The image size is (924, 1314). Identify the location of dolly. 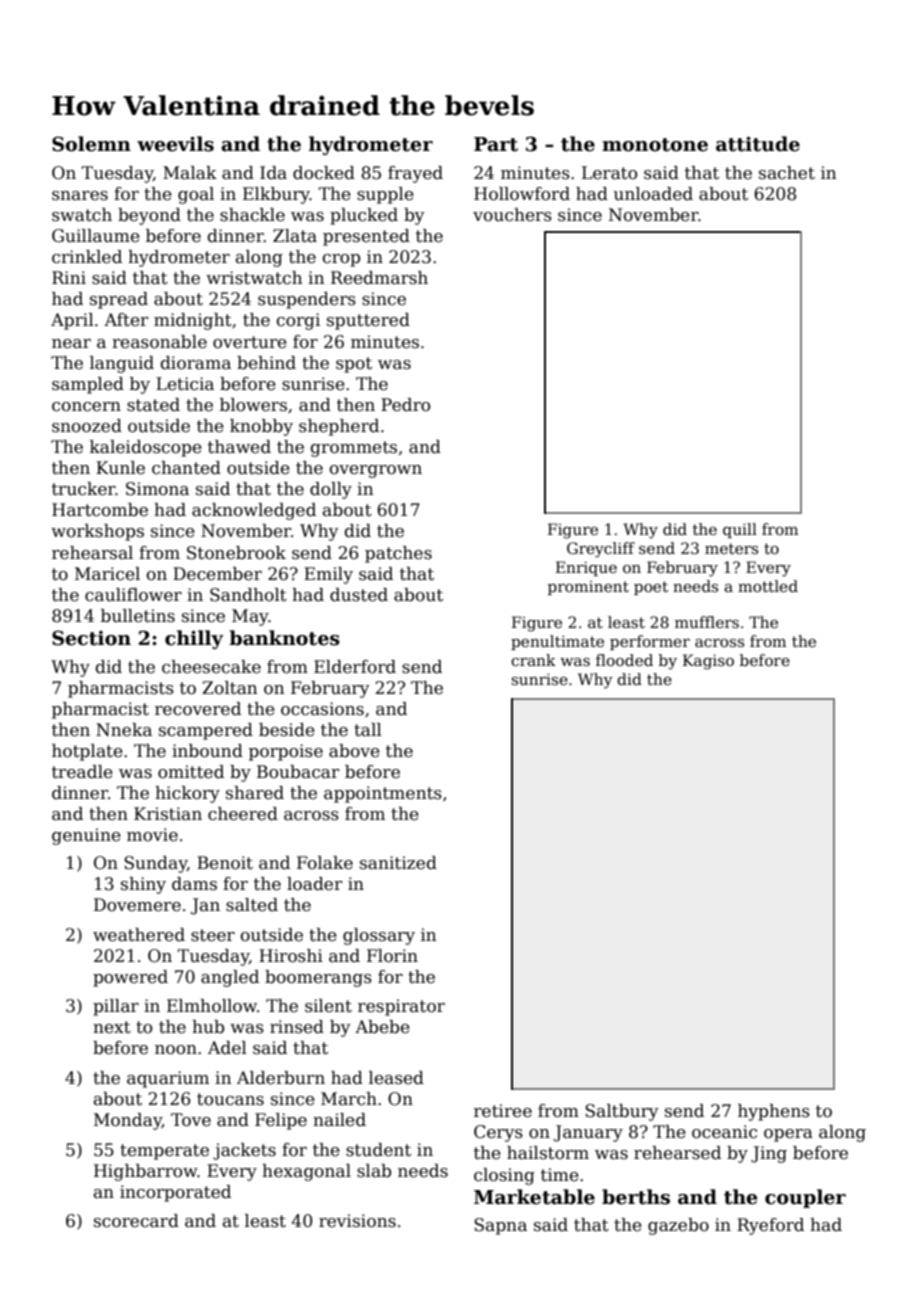
(331, 490).
